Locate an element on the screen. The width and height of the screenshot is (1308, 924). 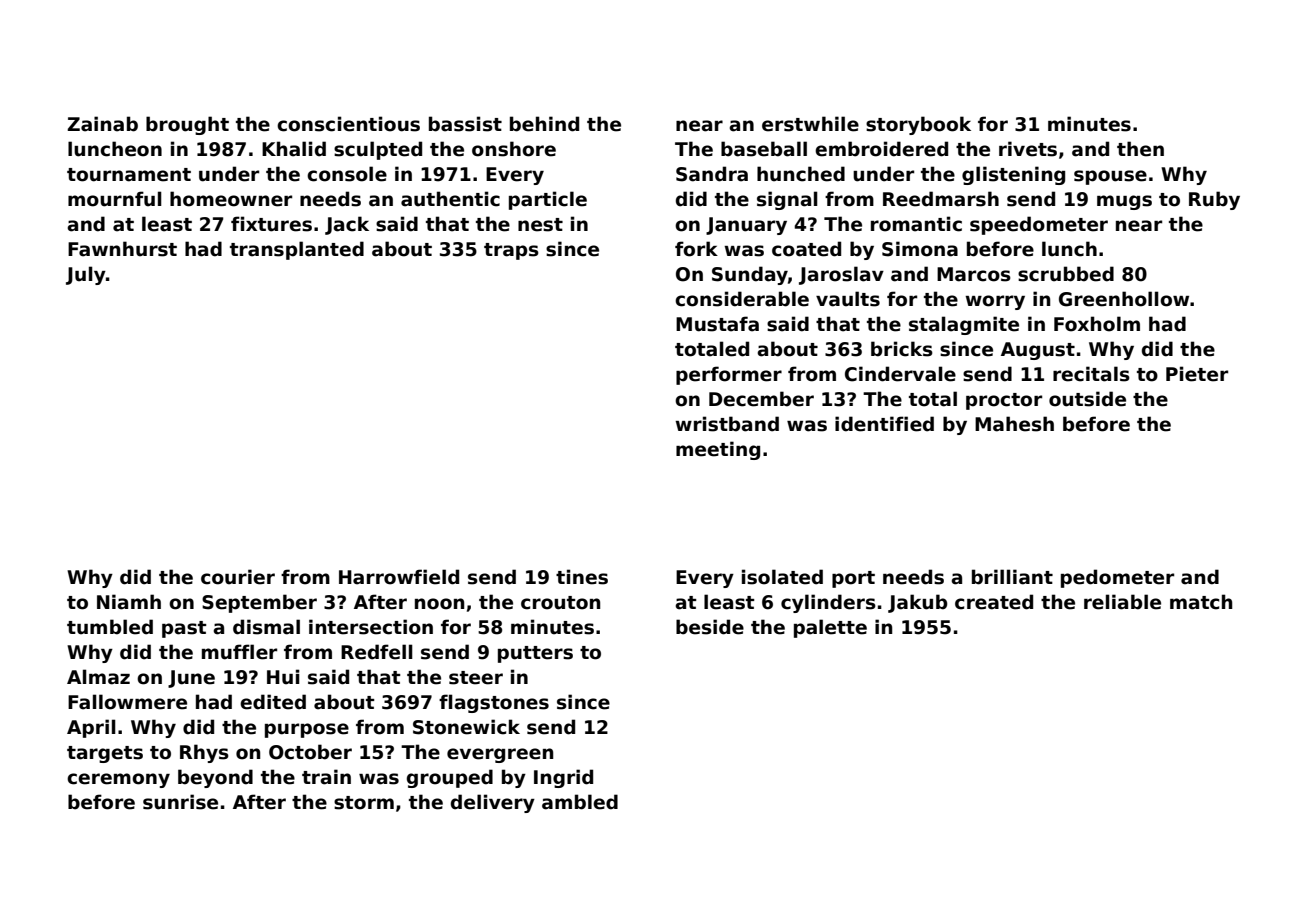
Mustafa is located at coordinates (717, 324).
